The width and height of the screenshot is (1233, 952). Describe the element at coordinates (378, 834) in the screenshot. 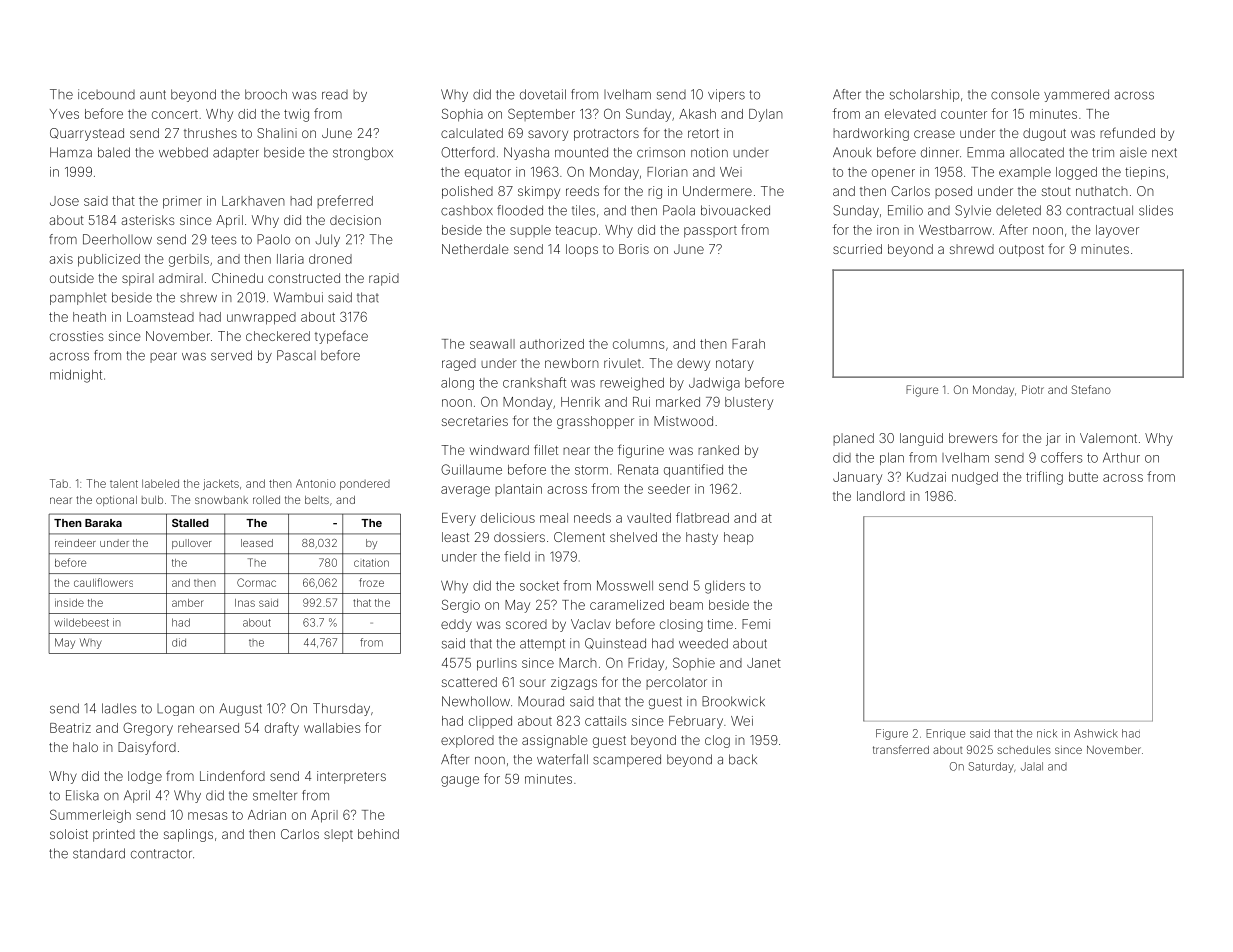

I see `behind` at that location.
